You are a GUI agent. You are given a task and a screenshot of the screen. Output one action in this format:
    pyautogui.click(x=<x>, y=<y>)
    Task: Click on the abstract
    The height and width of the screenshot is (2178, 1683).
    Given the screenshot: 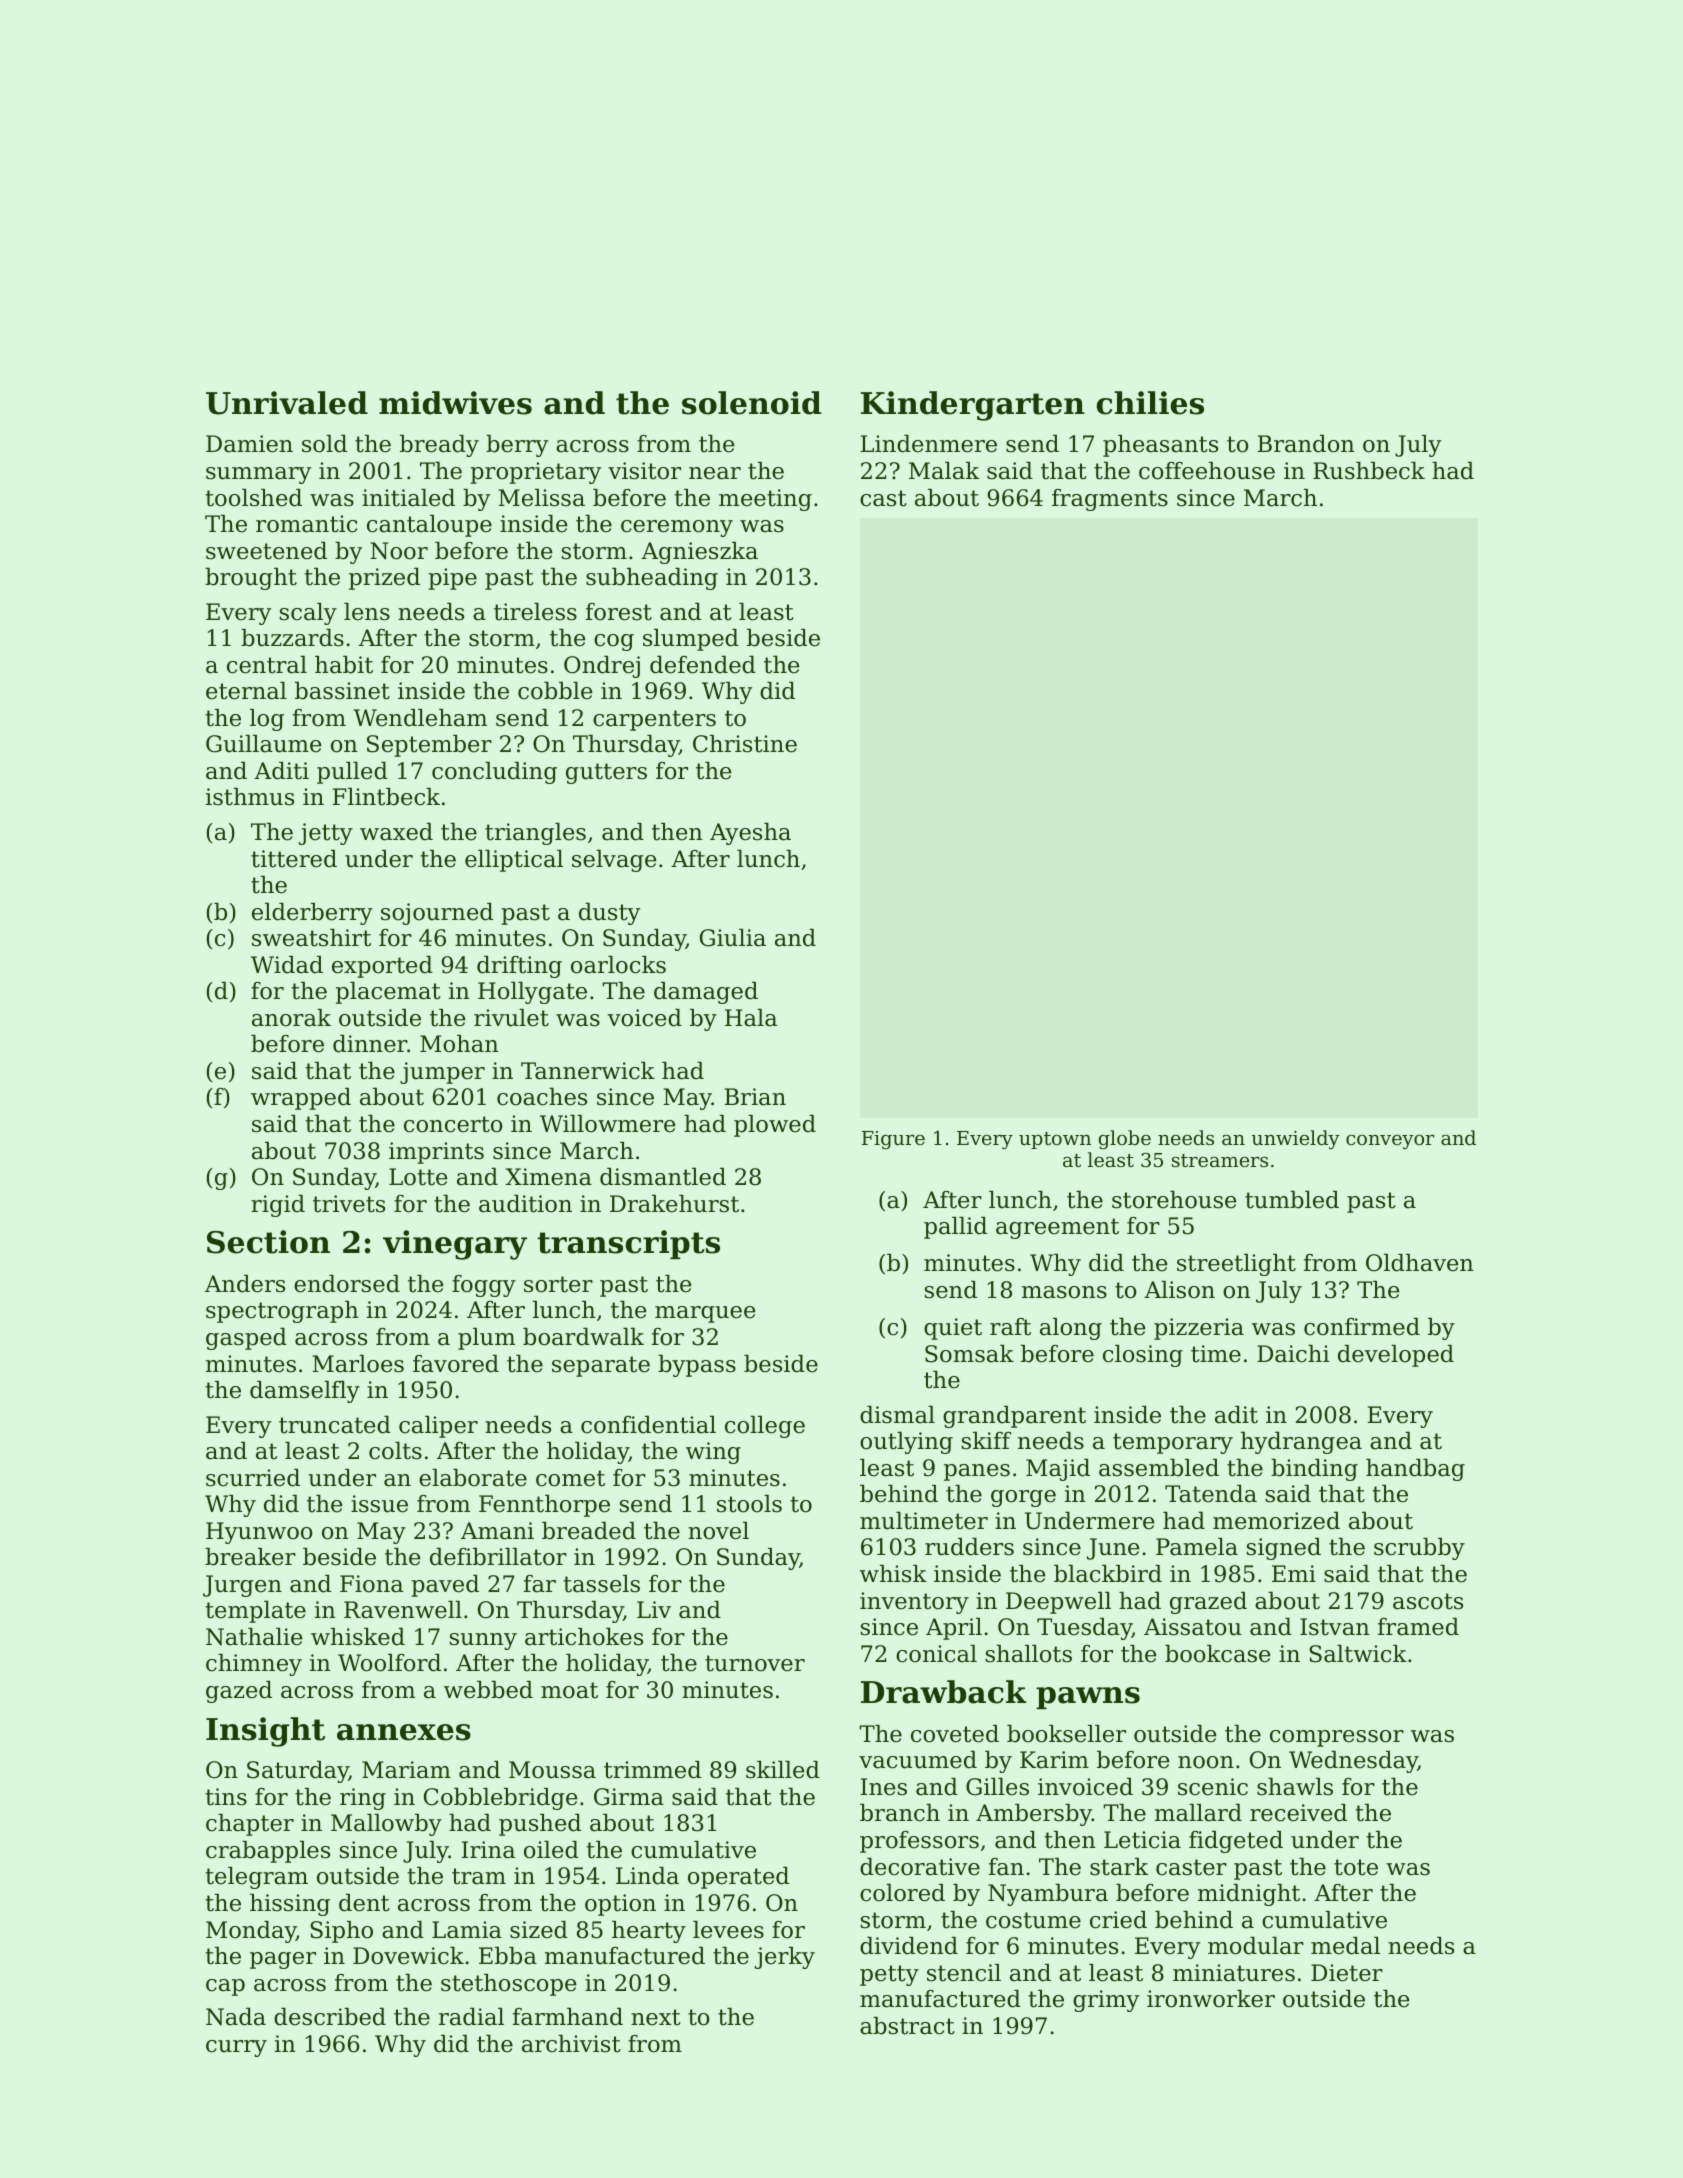 What is the action you would take?
    pyautogui.click(x=907, y=2026)
